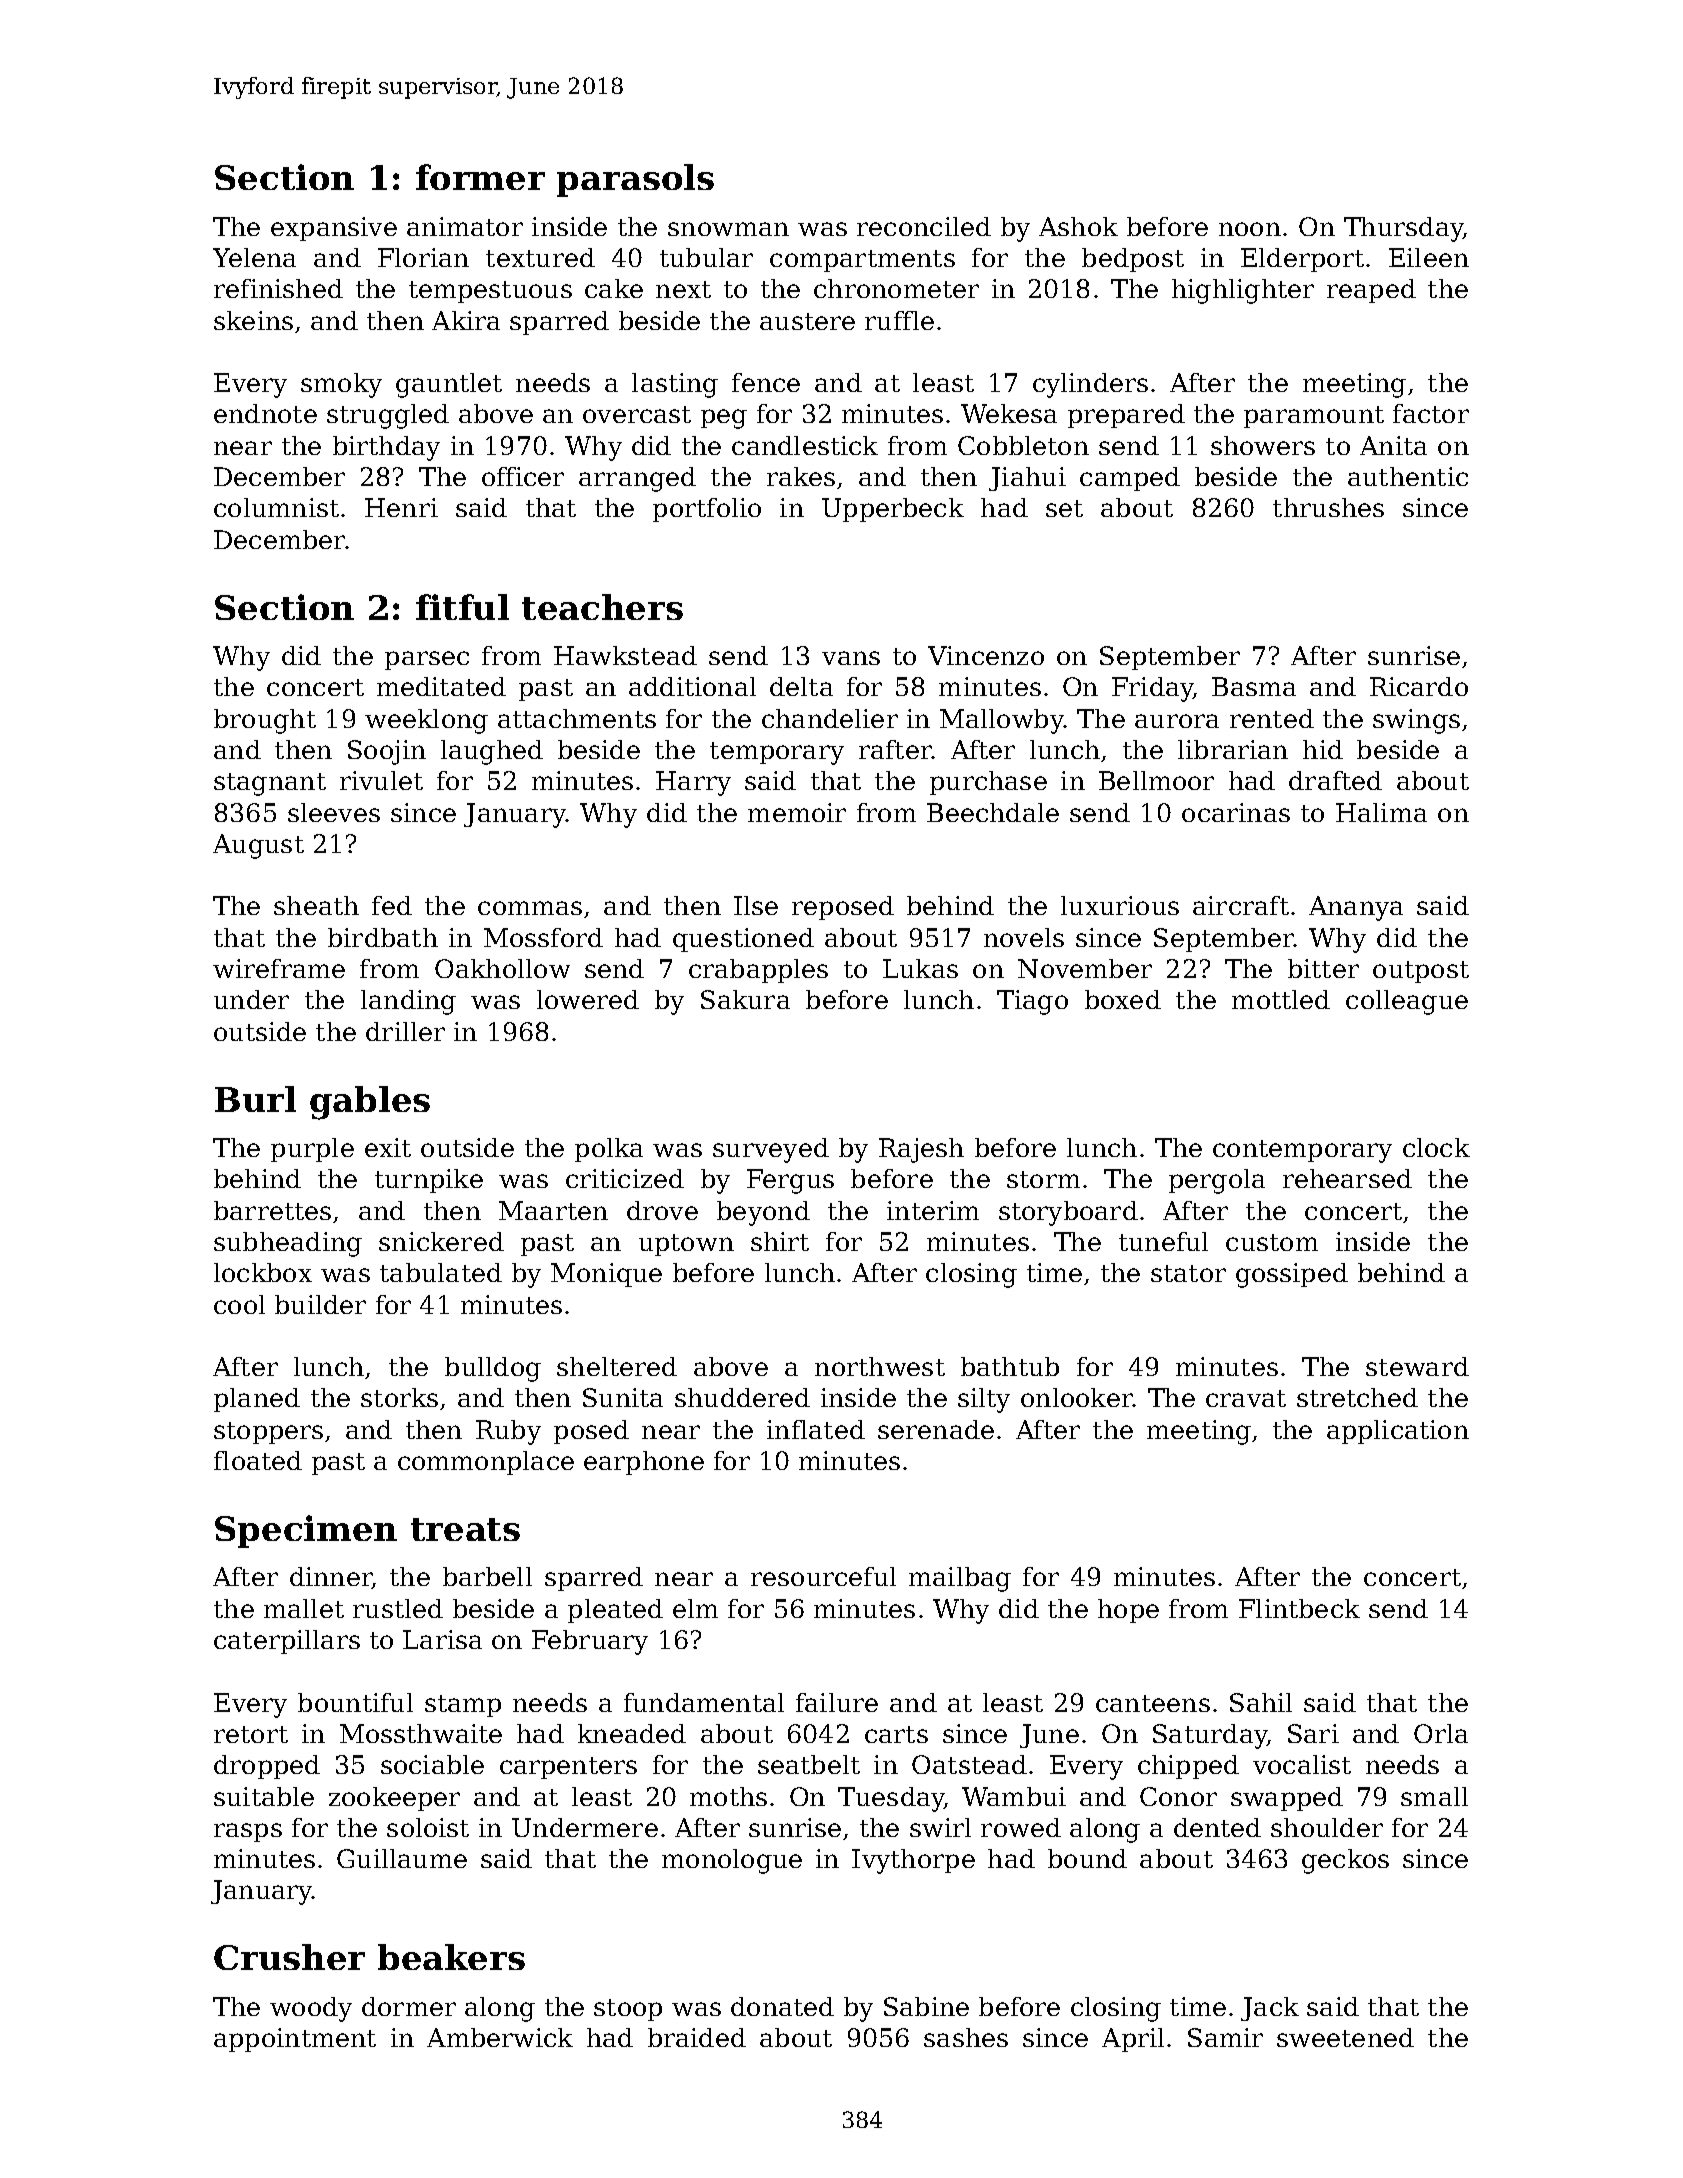 The height and width of the image is (2178, 1683). What do you see at coordinates (1120, 905) in the image?
I see `luxurious` at bounding box center [1120, 905].
